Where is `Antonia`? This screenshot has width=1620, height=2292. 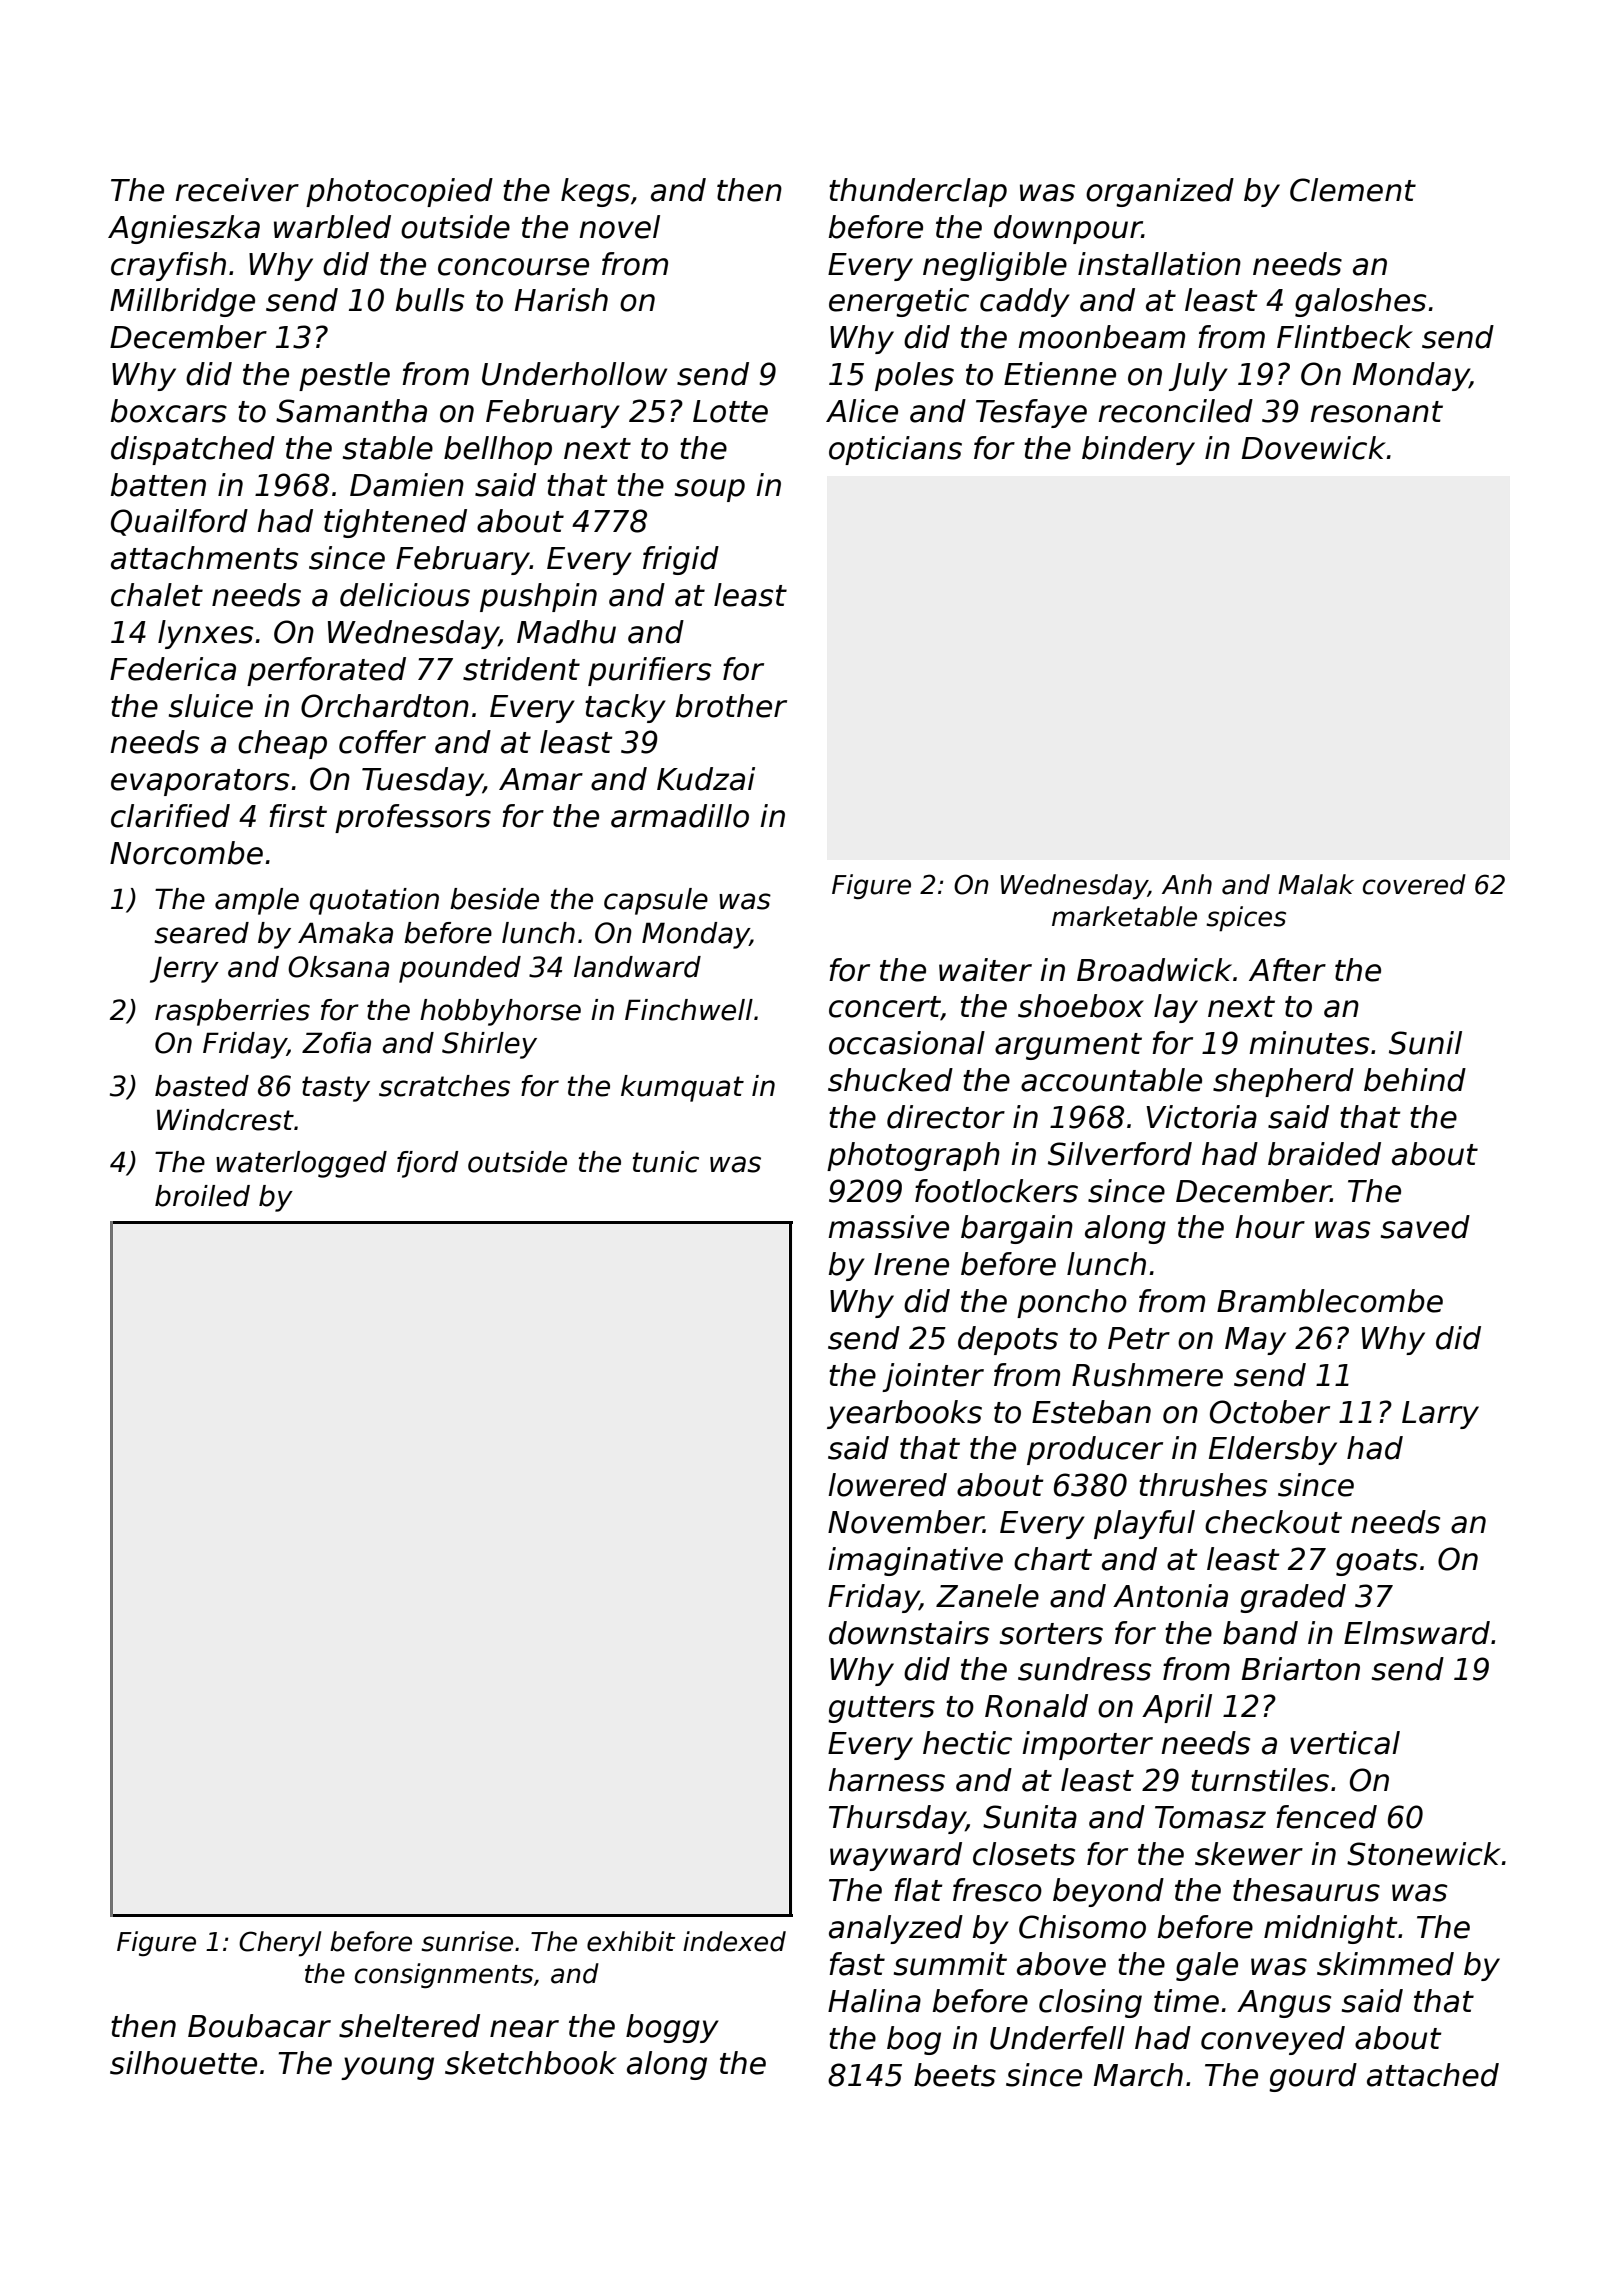 Antonia is located at coordinates (1170, 1596).
